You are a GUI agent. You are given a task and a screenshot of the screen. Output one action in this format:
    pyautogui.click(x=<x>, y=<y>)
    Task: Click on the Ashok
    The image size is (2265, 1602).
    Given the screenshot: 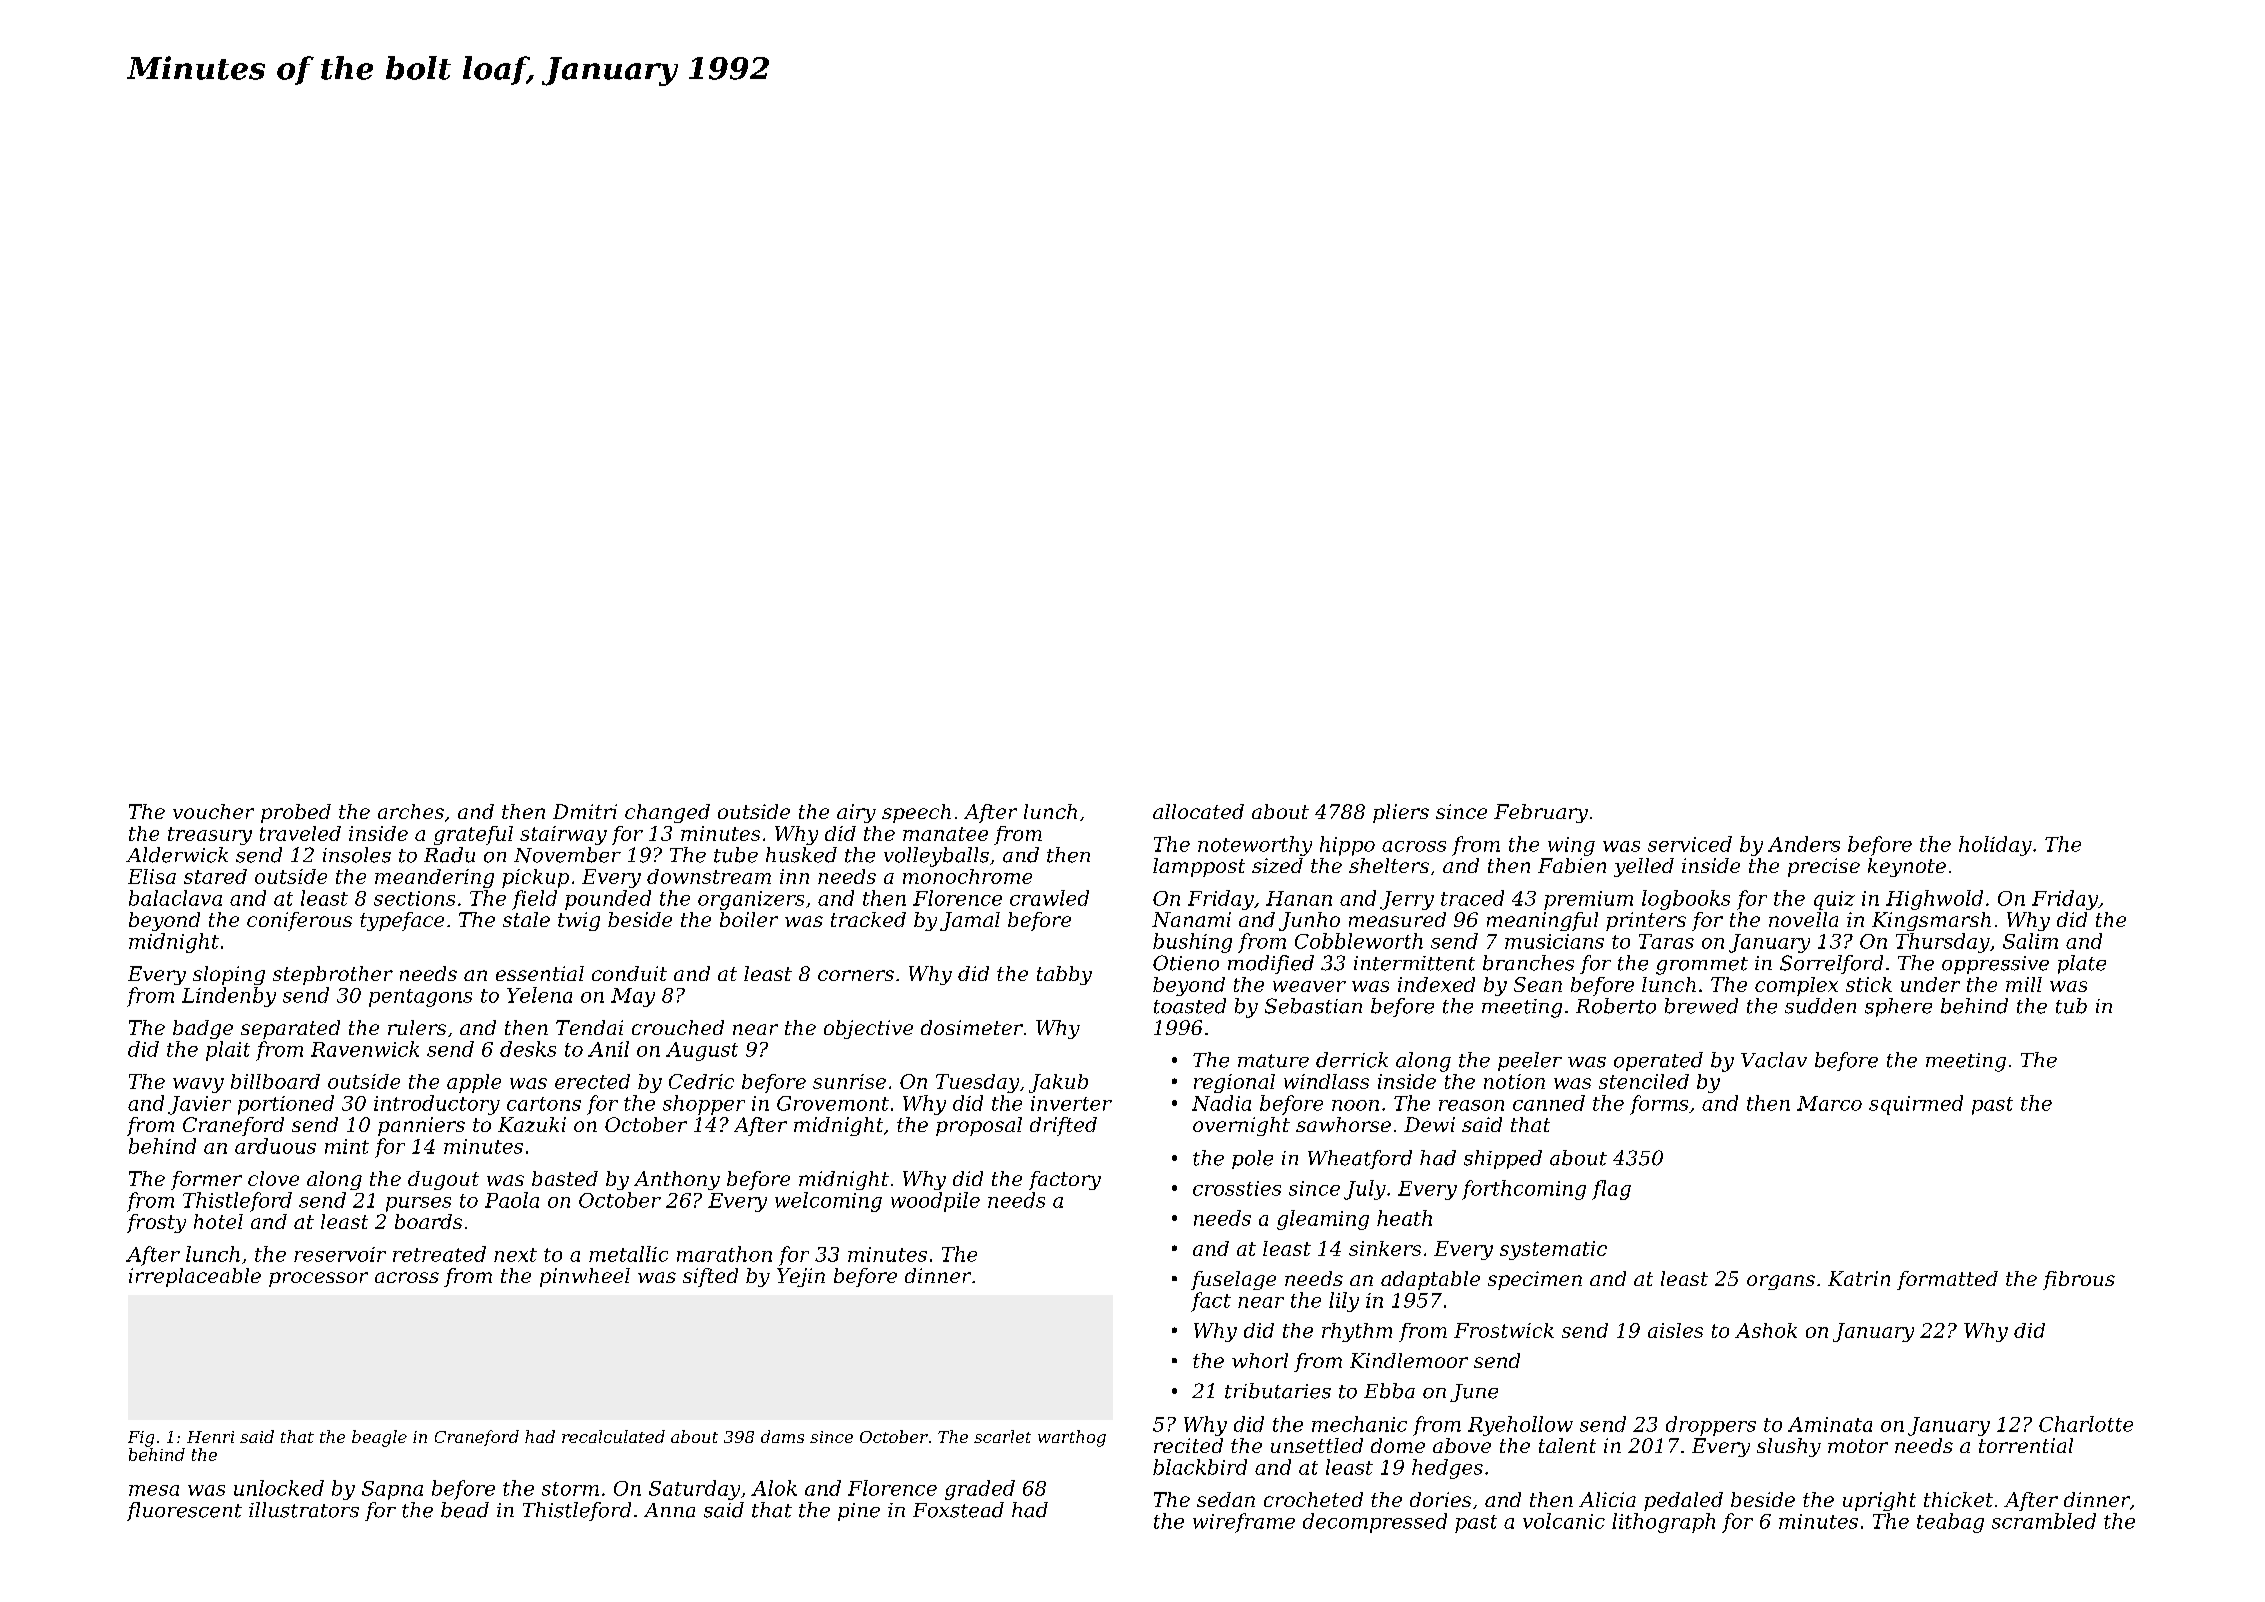 What is the action you would take?
    pyautogui.click(x=1766, y=1330)
